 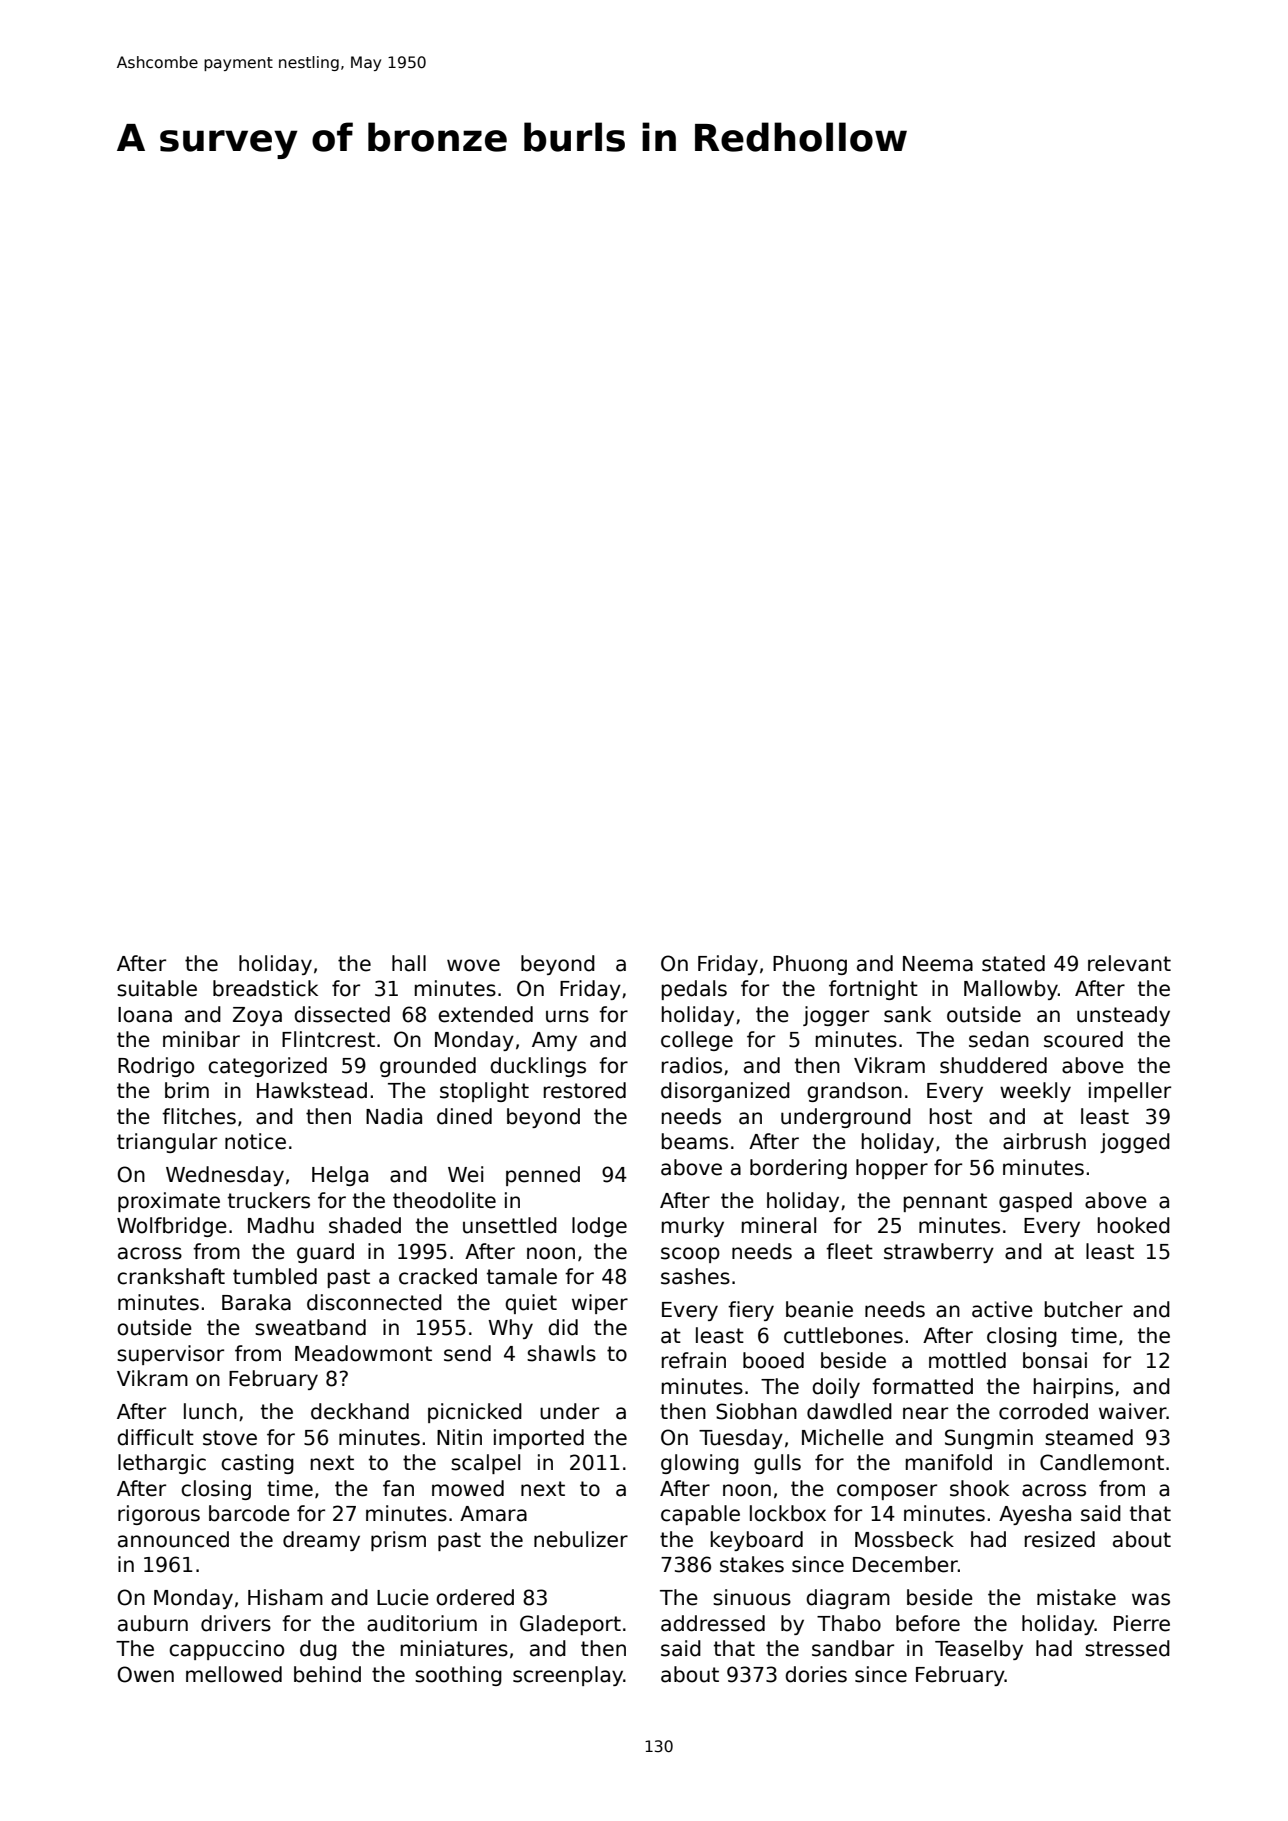 I want to click on mowed, so click(x=468, y=1488).
